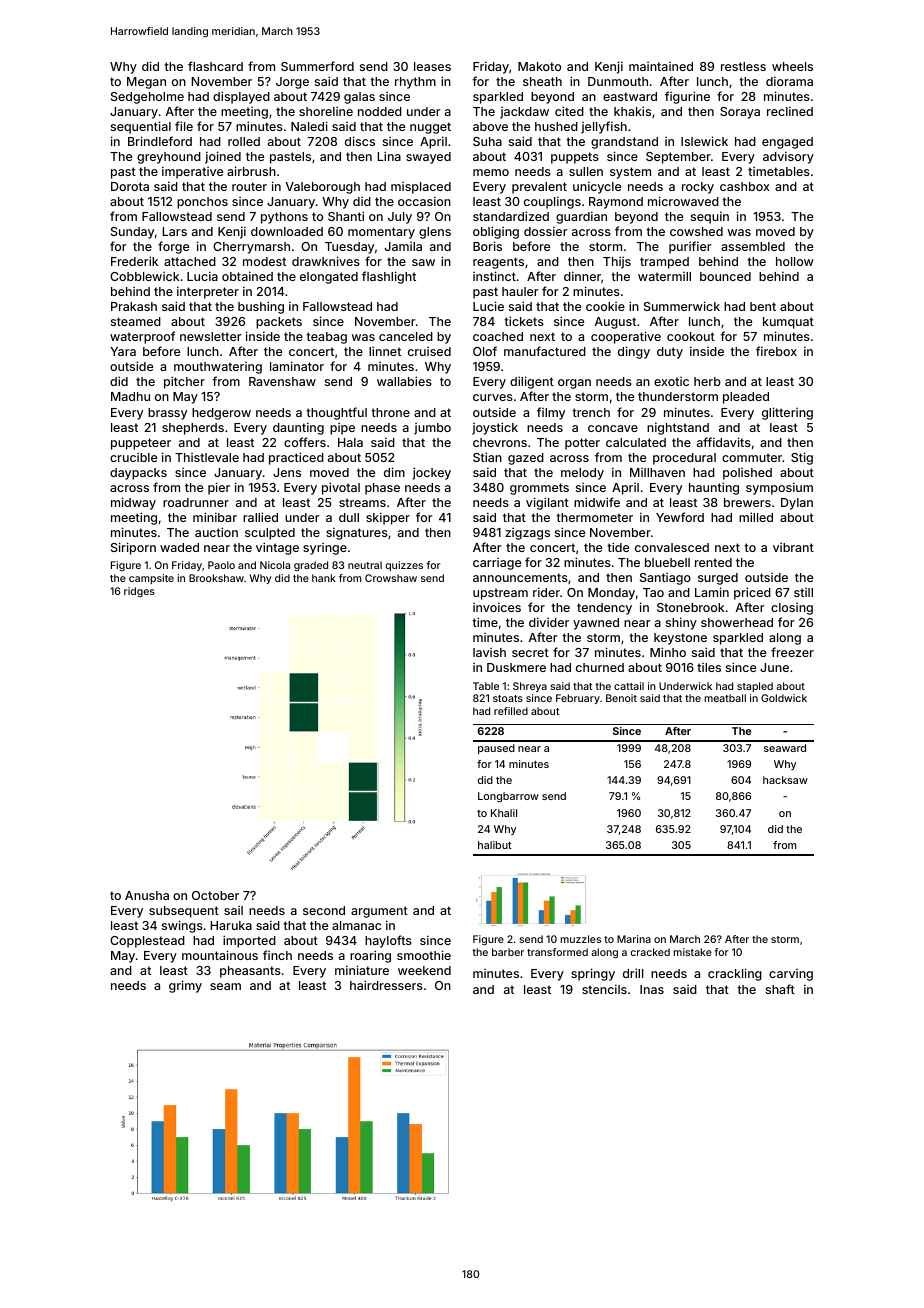  Describe the element at coordinates (250, 972) in the page. I see `pheasants` at that location.
